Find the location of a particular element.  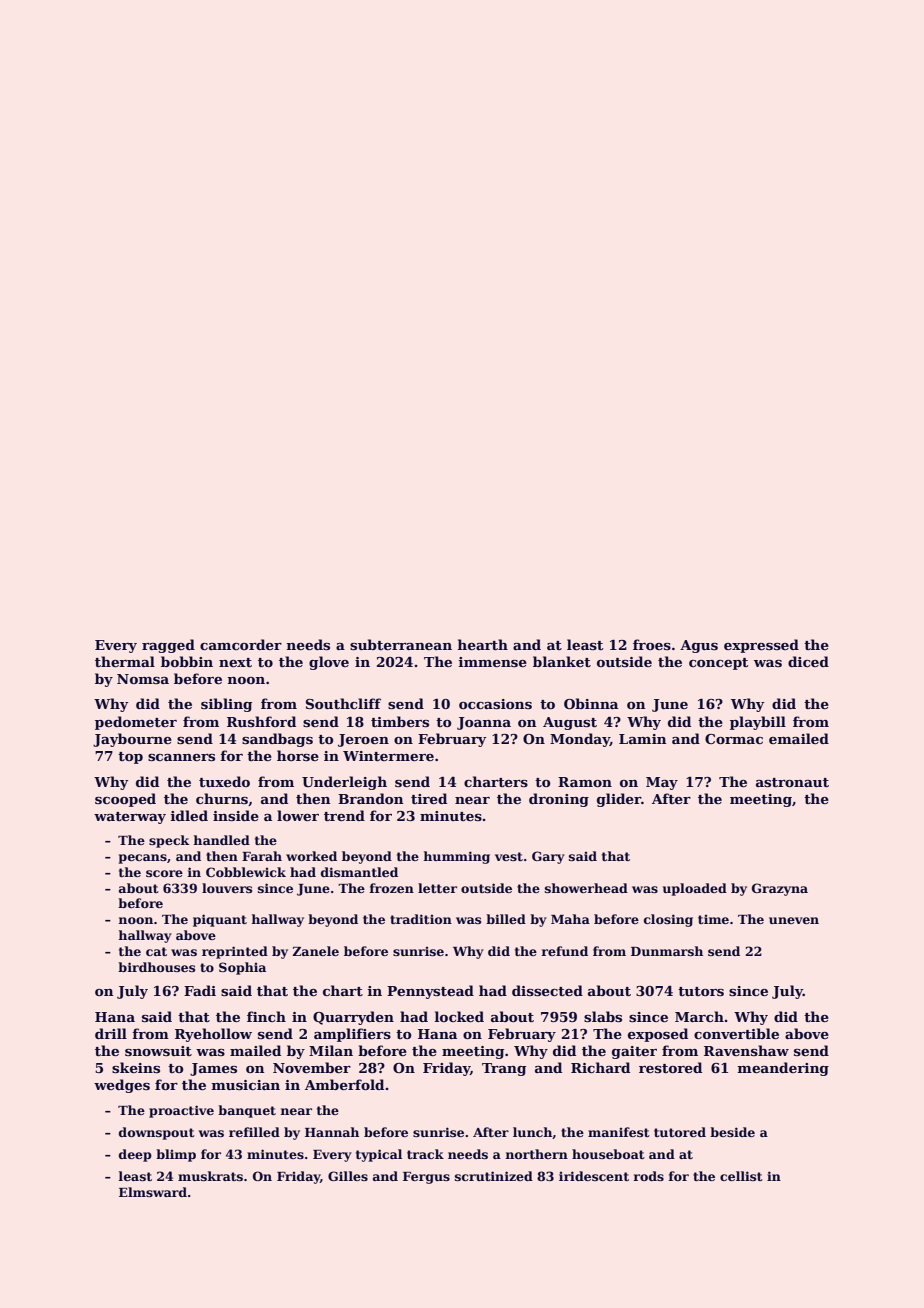

scooped is located at coordinates (125, 800).
